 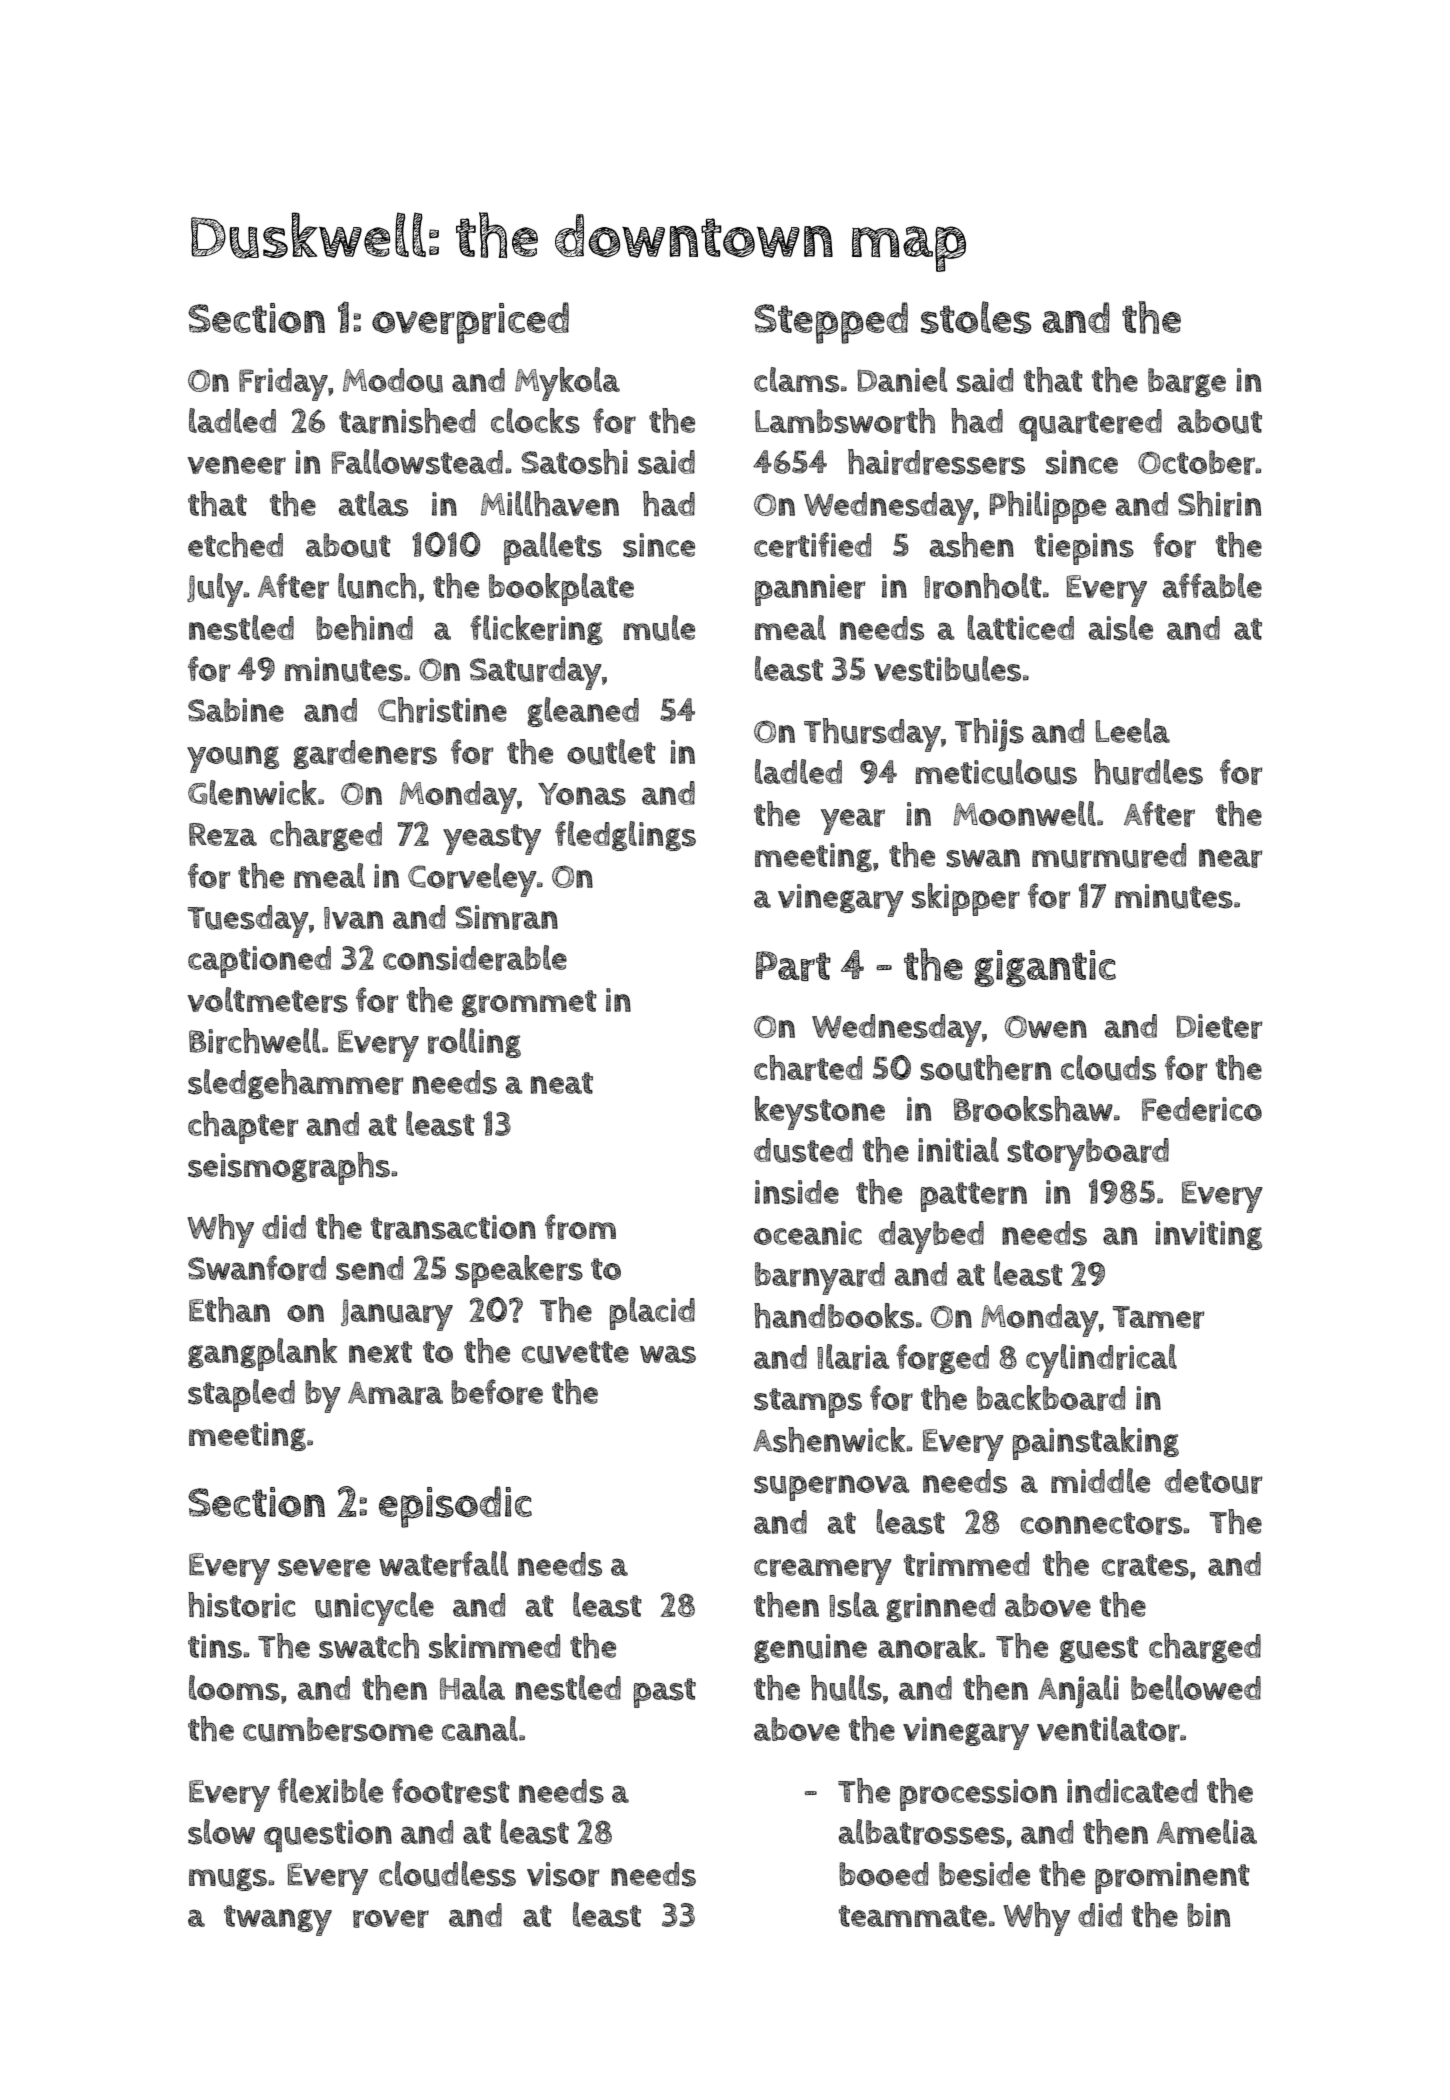 I want to click on seismographs, so click(x=289, y=1168).
